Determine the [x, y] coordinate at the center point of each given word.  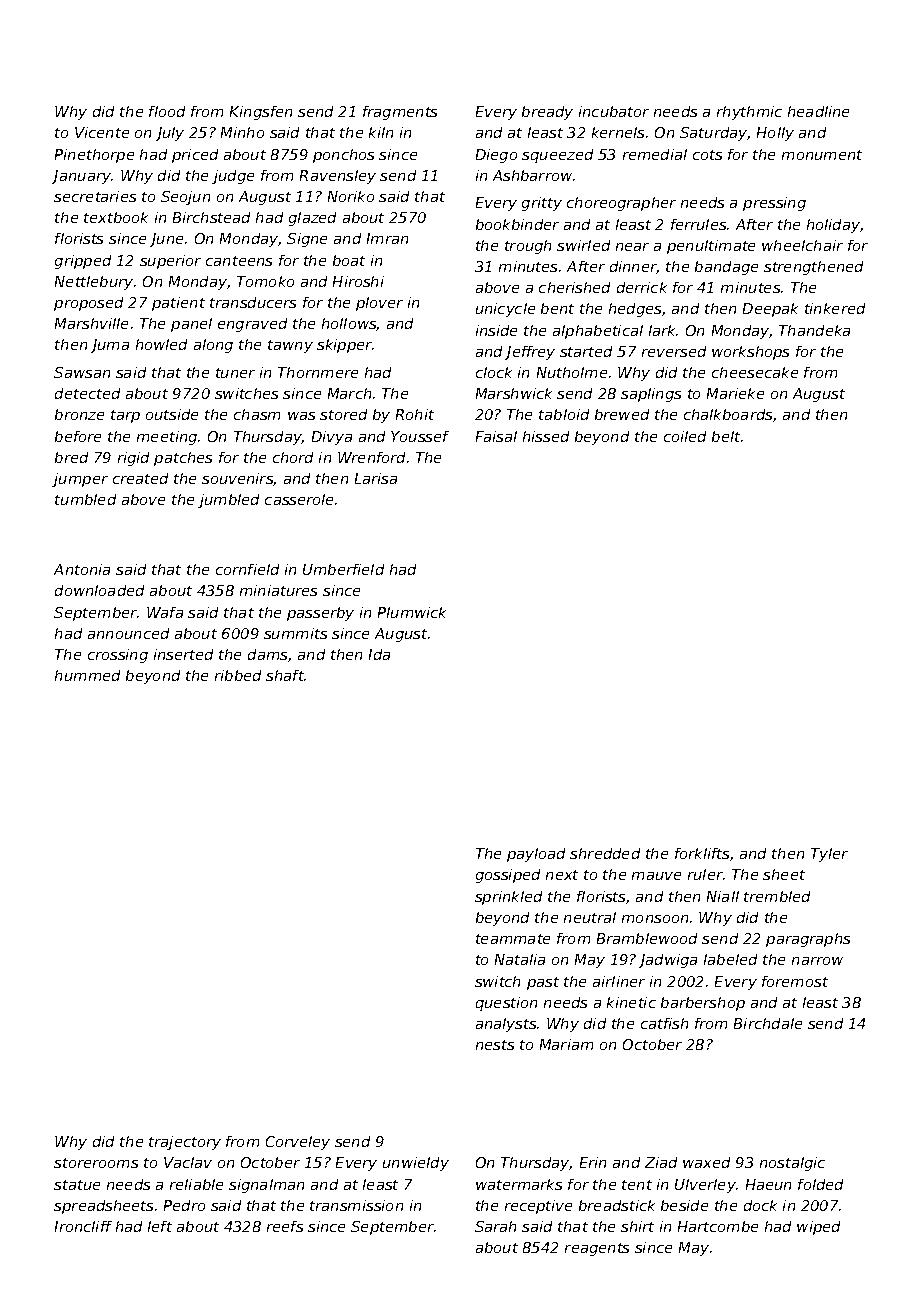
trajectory [185, 1143]
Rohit [415, 414]
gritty [542, 204]
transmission [356, 1205]
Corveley [298, 1143]
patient [178, 304]
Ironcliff [83, 1226]
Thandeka [814, 330]
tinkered [835, 308]
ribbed [238, 675]
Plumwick [412, 612]
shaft [285, 675]
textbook [116, 217]
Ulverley [705, 1186]
